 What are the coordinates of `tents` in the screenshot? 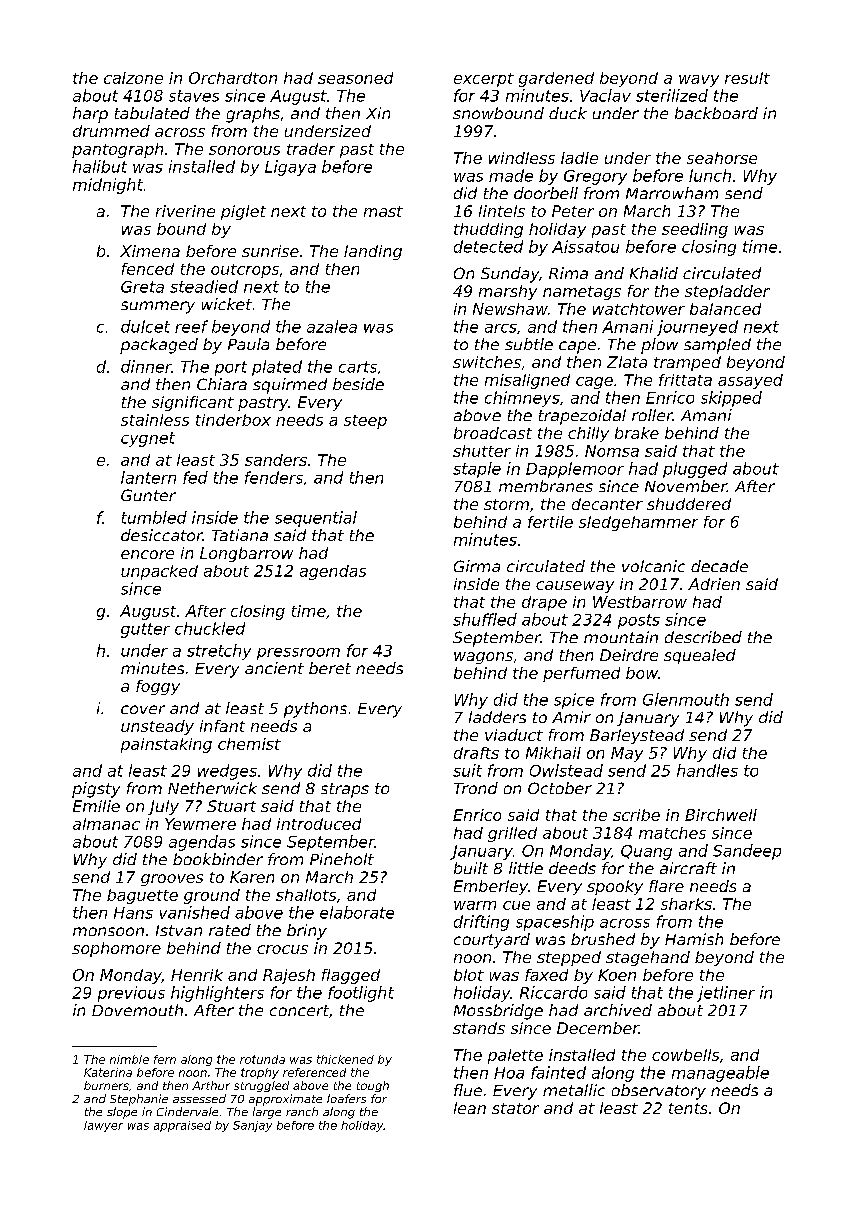 It's located at (688, 1108).
